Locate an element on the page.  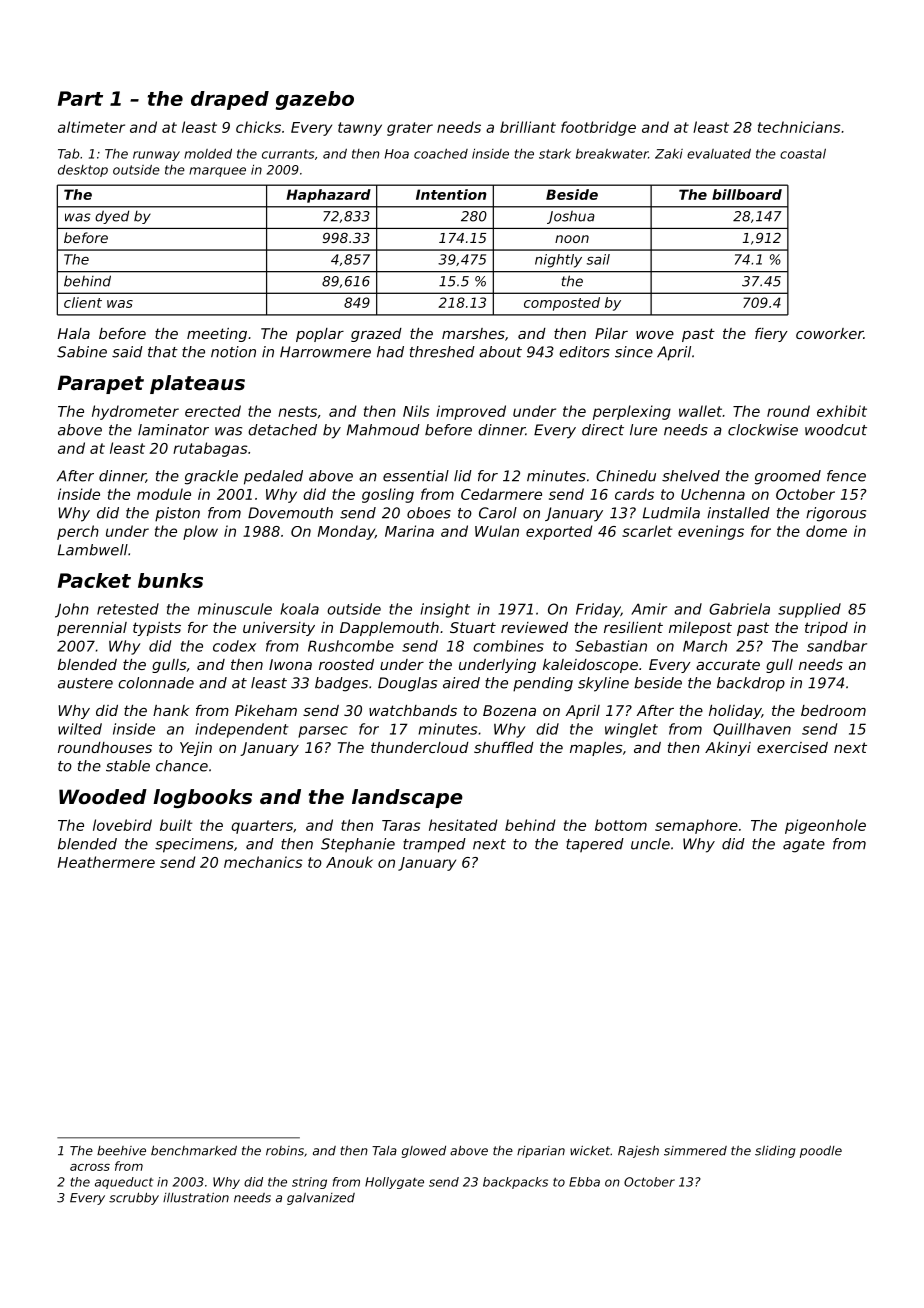
tawny is located at coordinates (360, 129).
